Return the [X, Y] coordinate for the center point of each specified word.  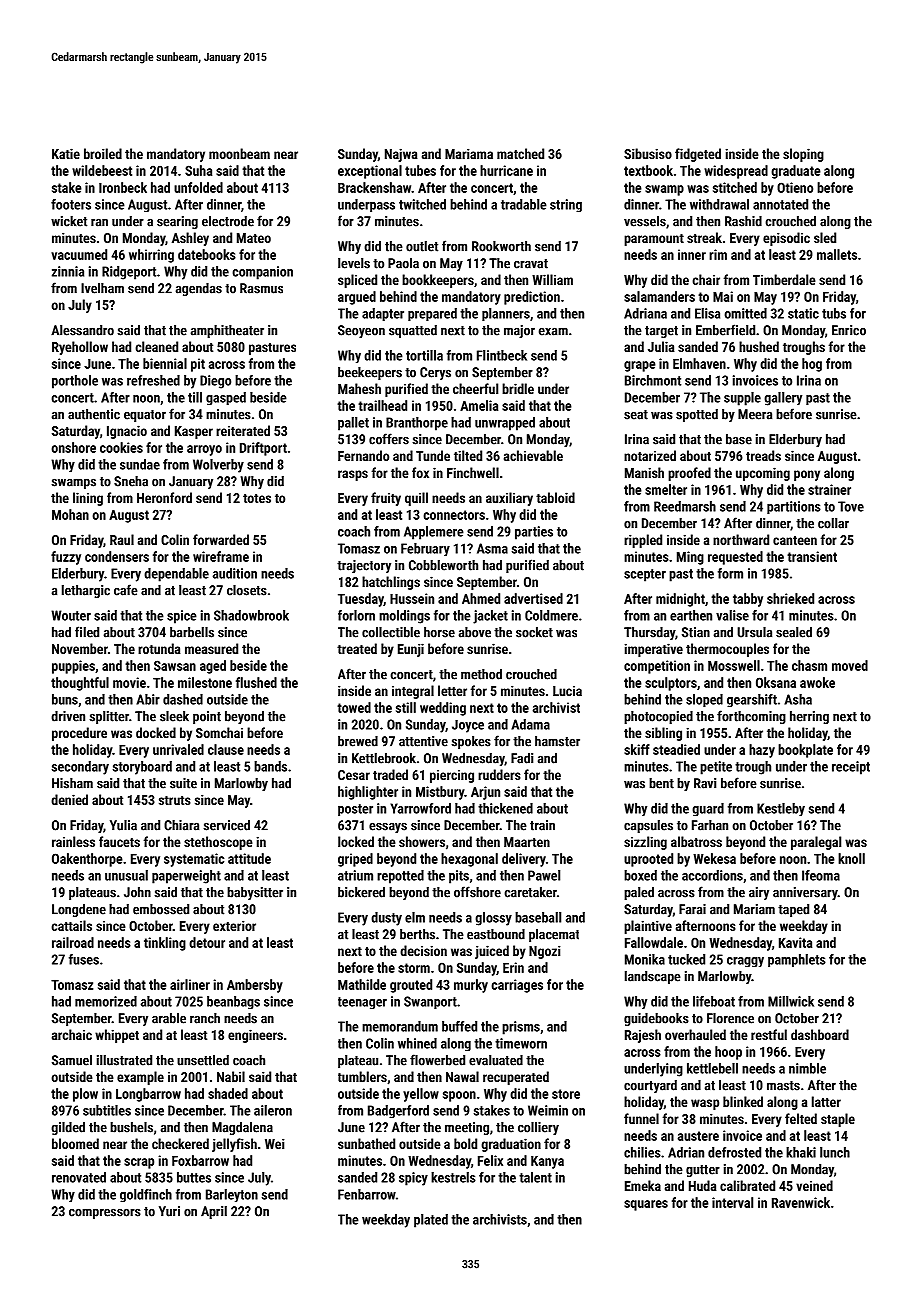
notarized [650, 455]
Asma [492, 548]
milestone [205, 682]
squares [646, 1205]
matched [520, 153]
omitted [745, 313]
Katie [66, 153]
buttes [194, 1177]
